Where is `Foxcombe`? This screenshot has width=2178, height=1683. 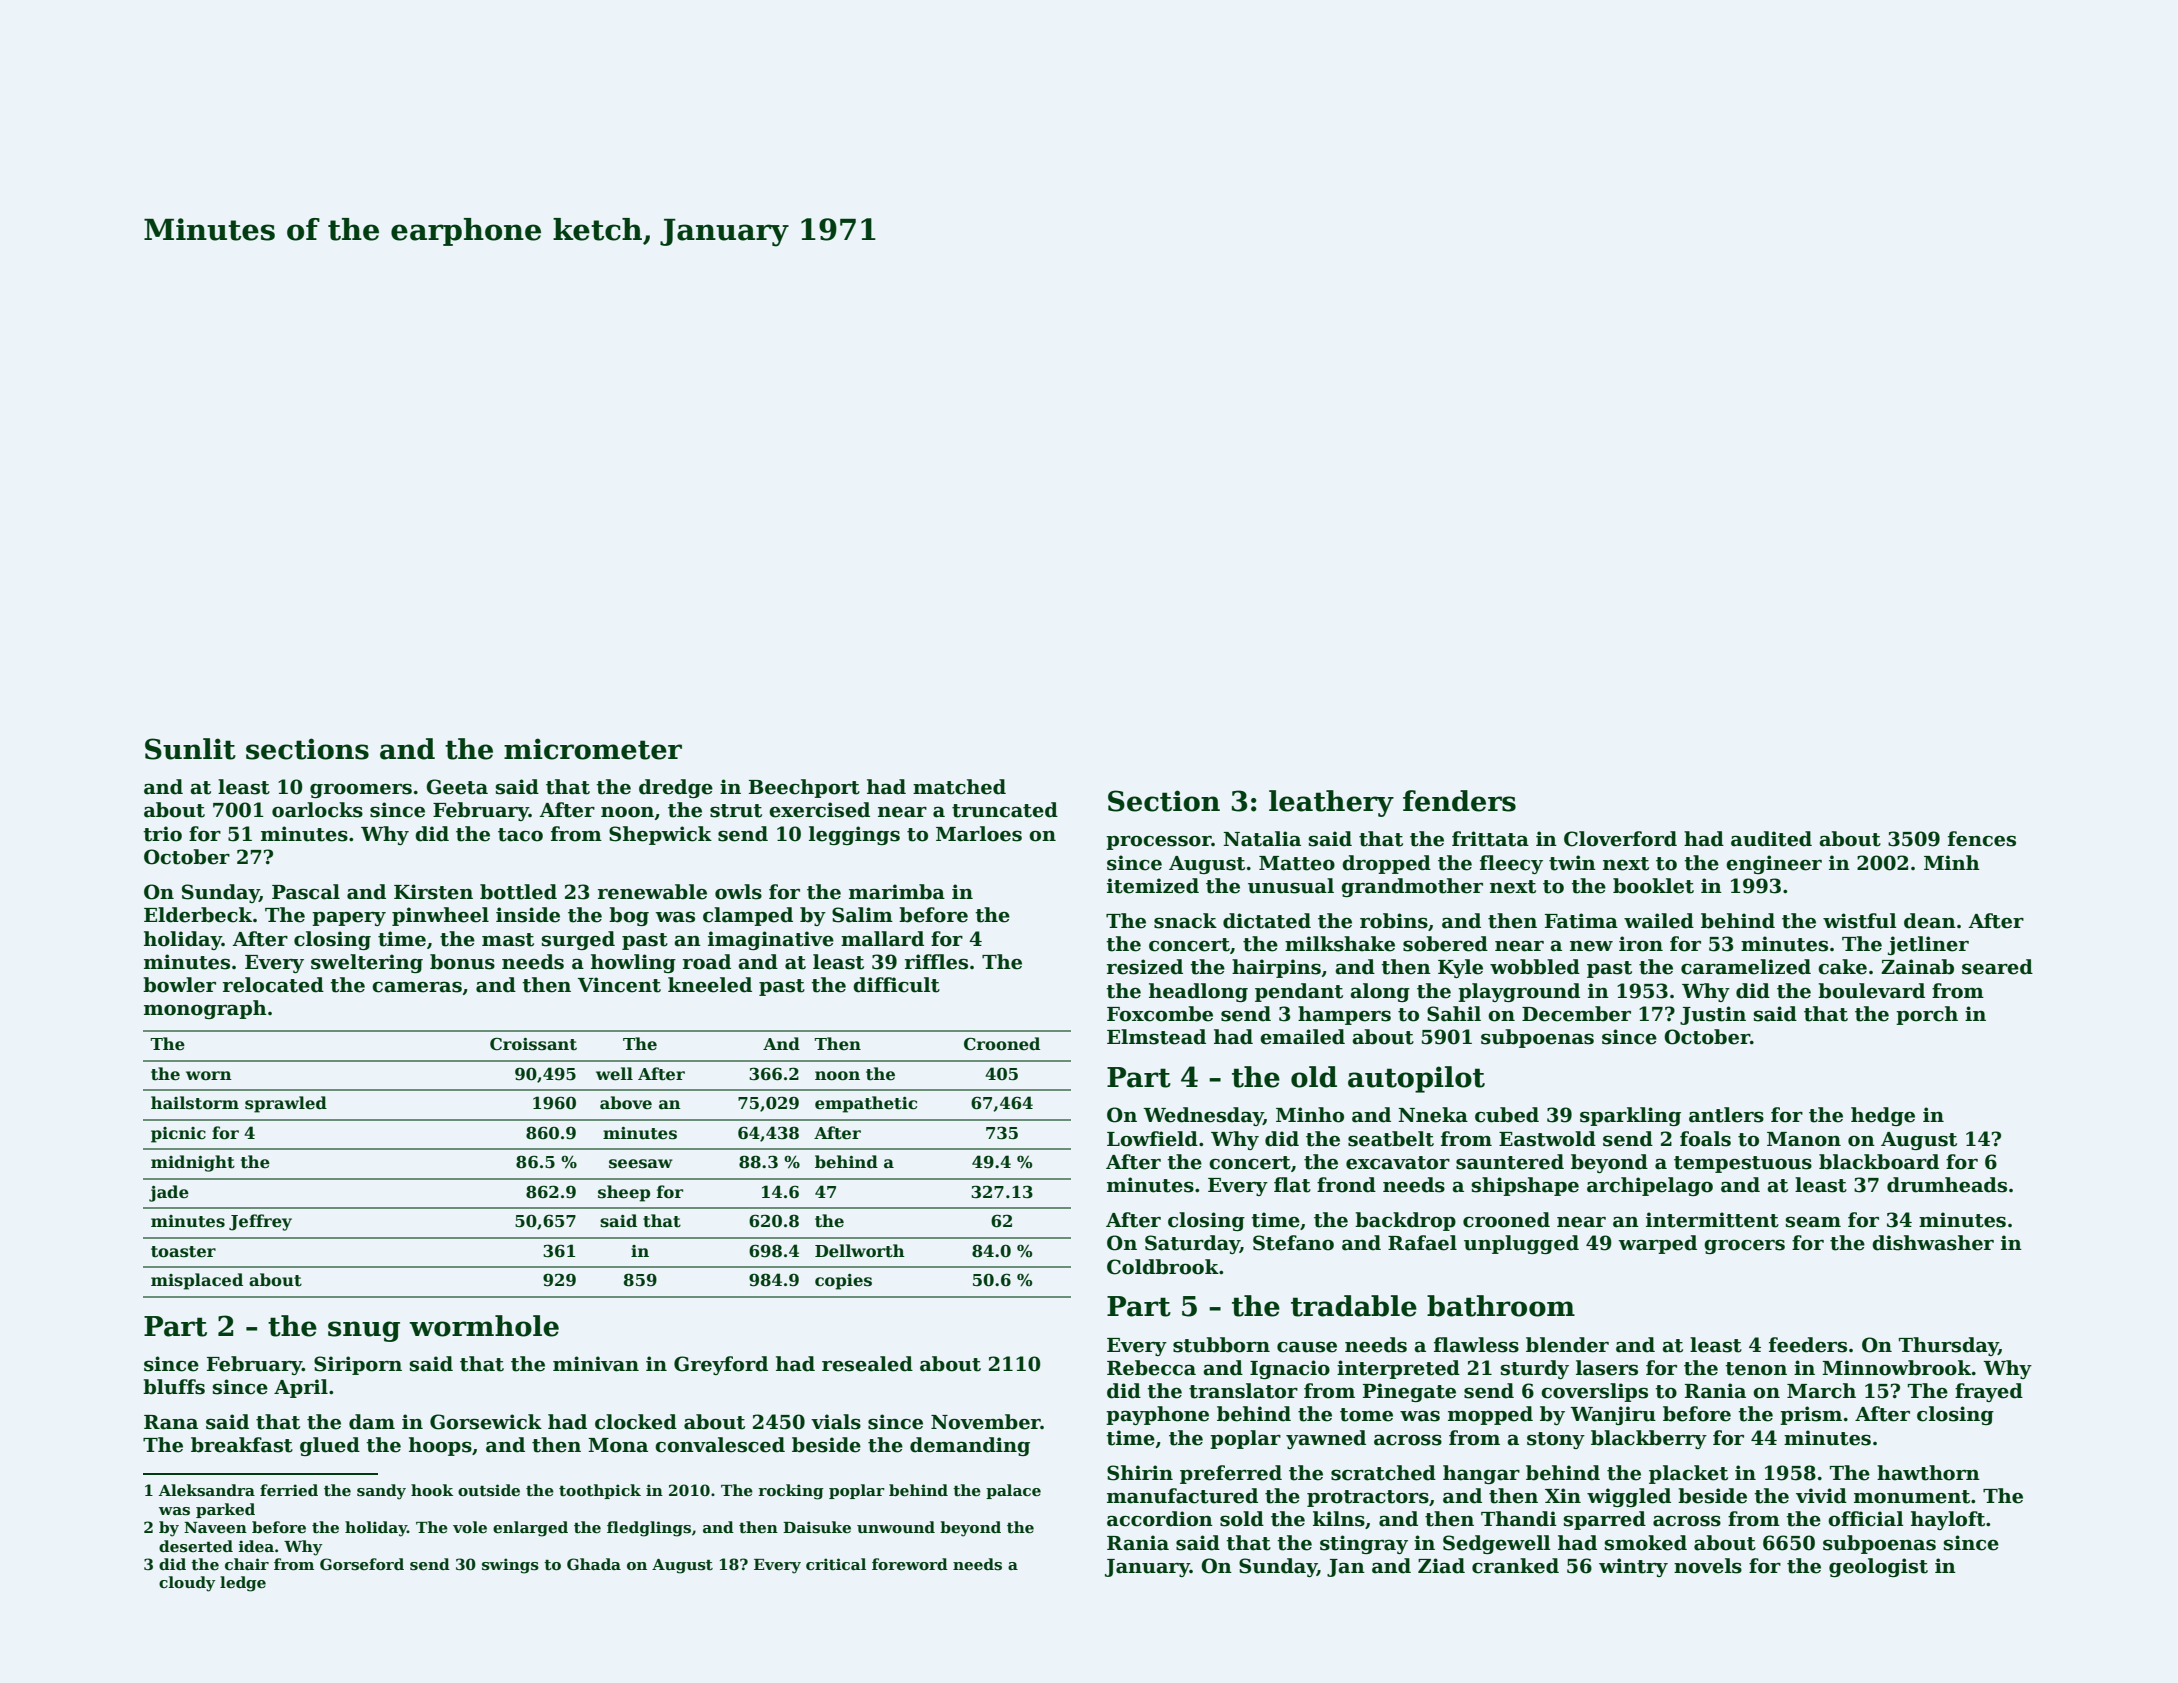
Foxcombe is located at coordinates (1160, 1014).
